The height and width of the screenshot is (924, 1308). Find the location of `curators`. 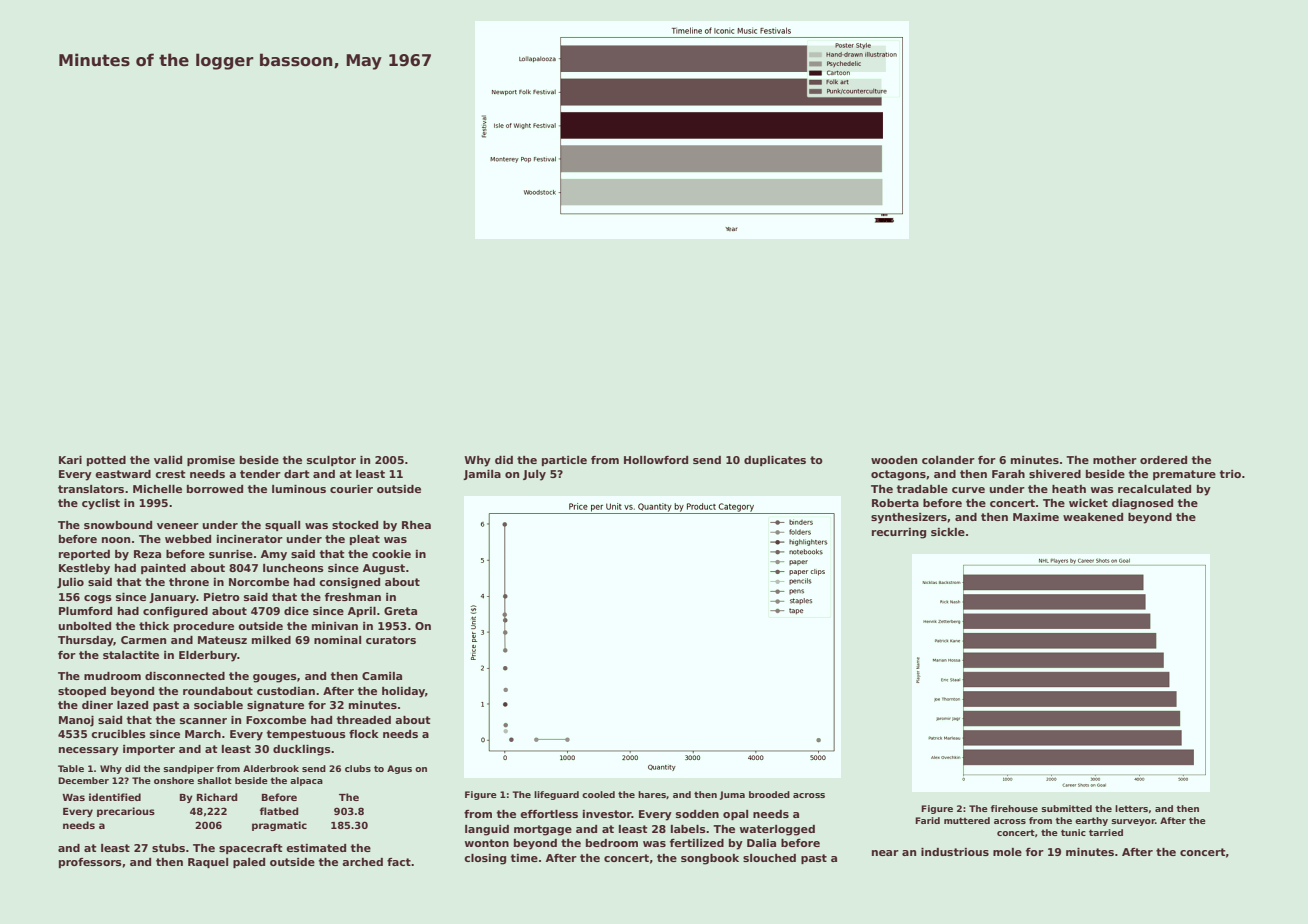

curators is located at coordinates (391, 640).
